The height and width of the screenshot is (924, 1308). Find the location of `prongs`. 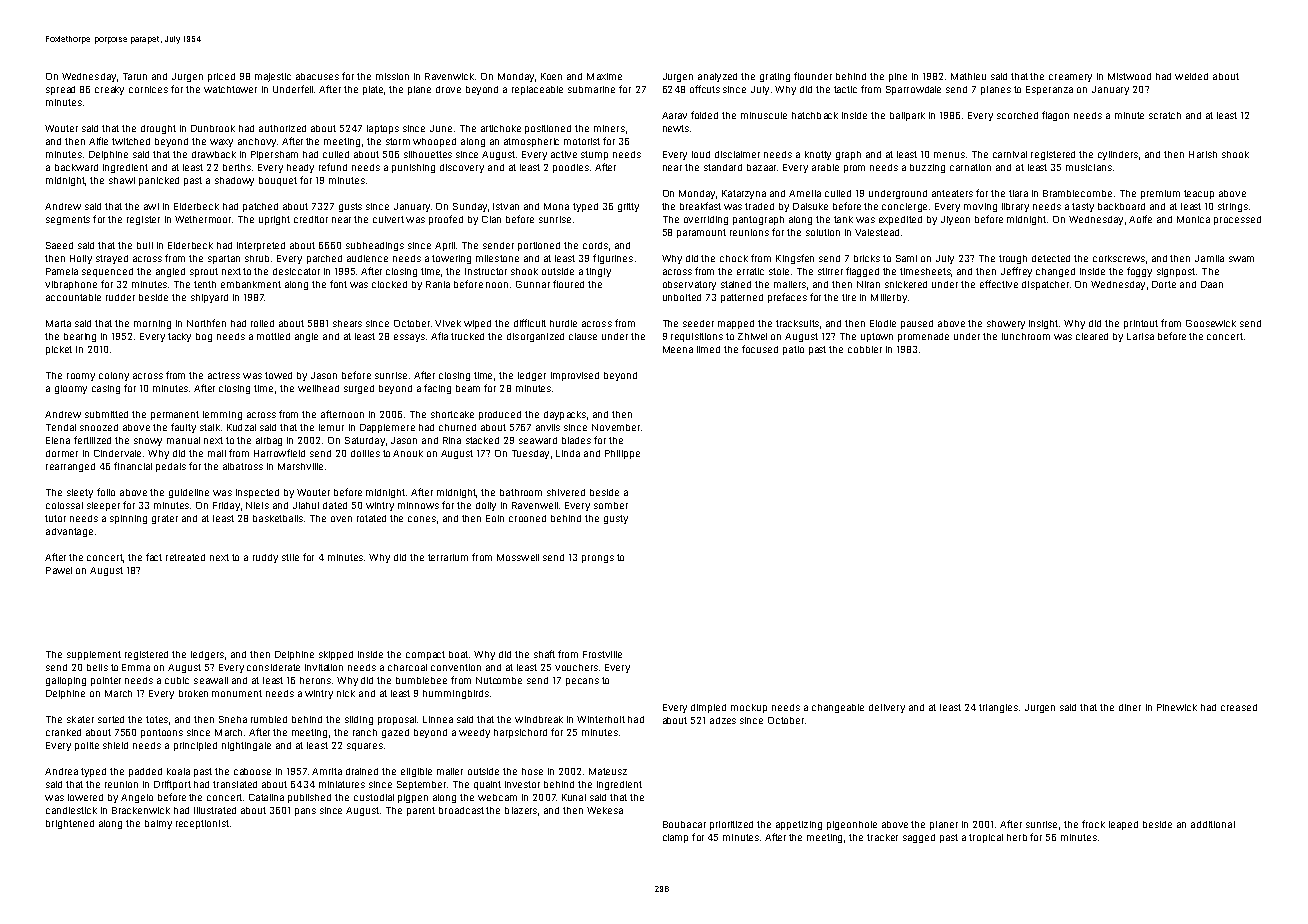

prongs is located at coordinates (598, 559).
